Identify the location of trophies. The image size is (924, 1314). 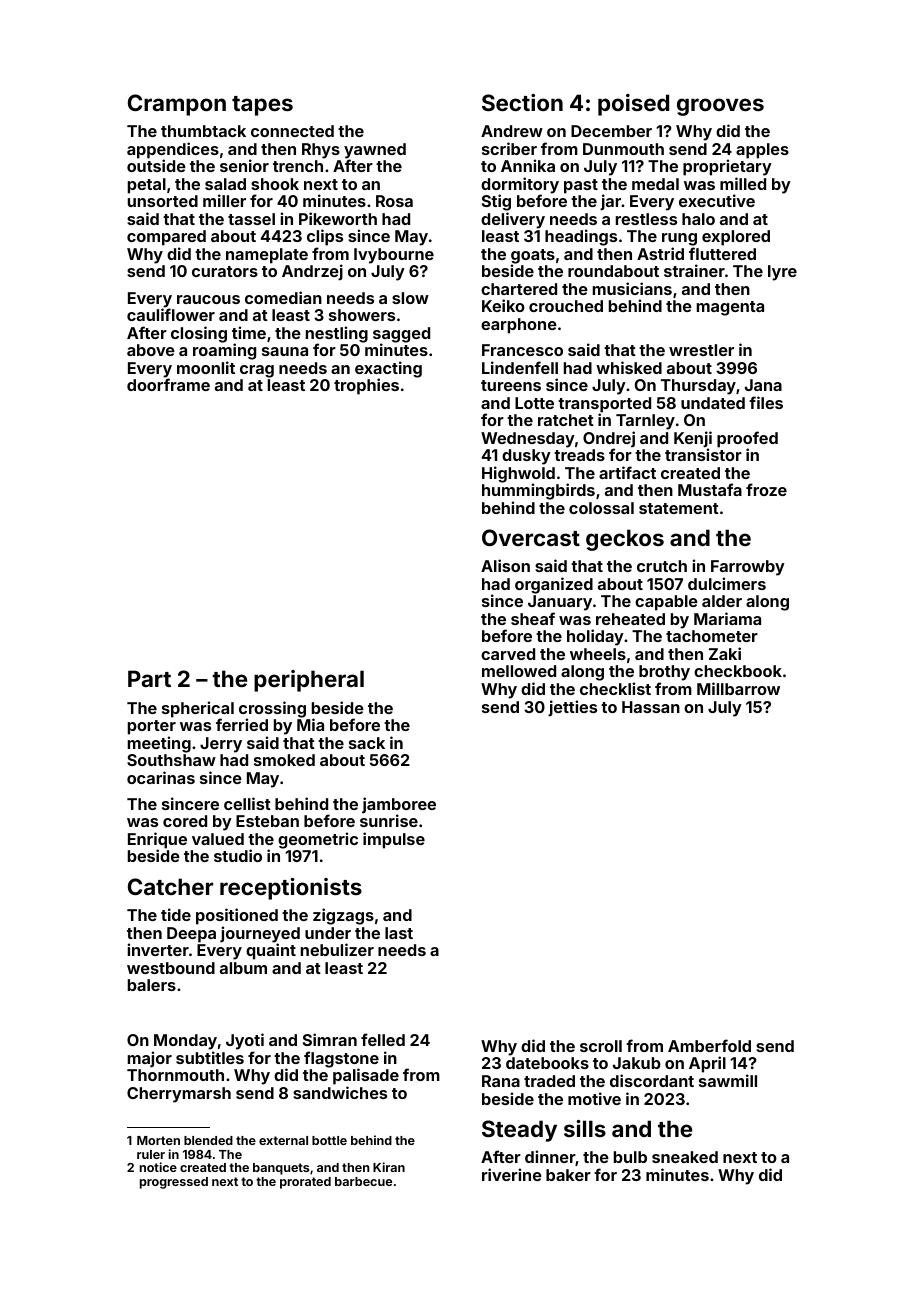
(366, 386).
